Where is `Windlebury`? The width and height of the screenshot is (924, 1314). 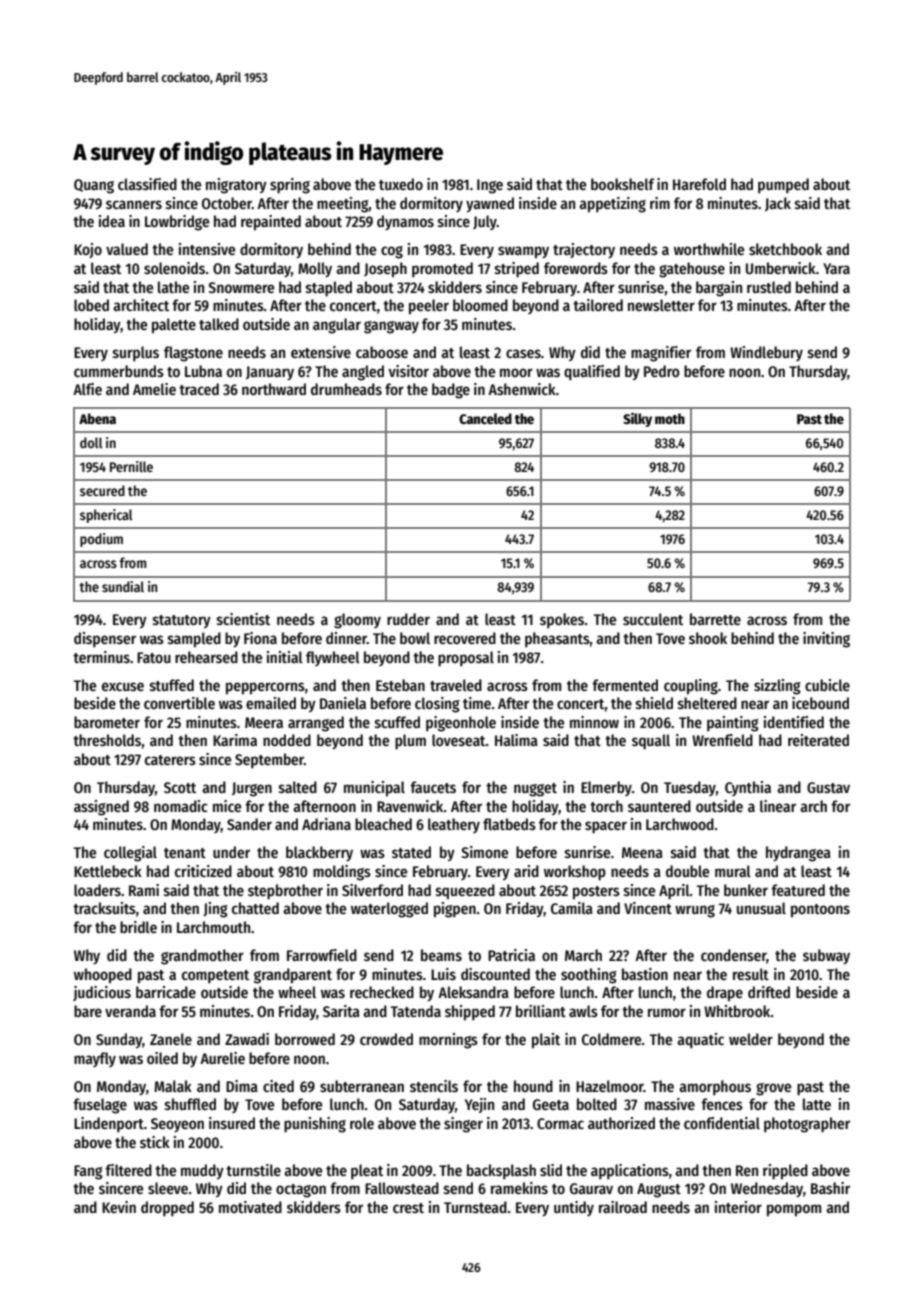
Windlebury is located at coordinates (766, 353).
